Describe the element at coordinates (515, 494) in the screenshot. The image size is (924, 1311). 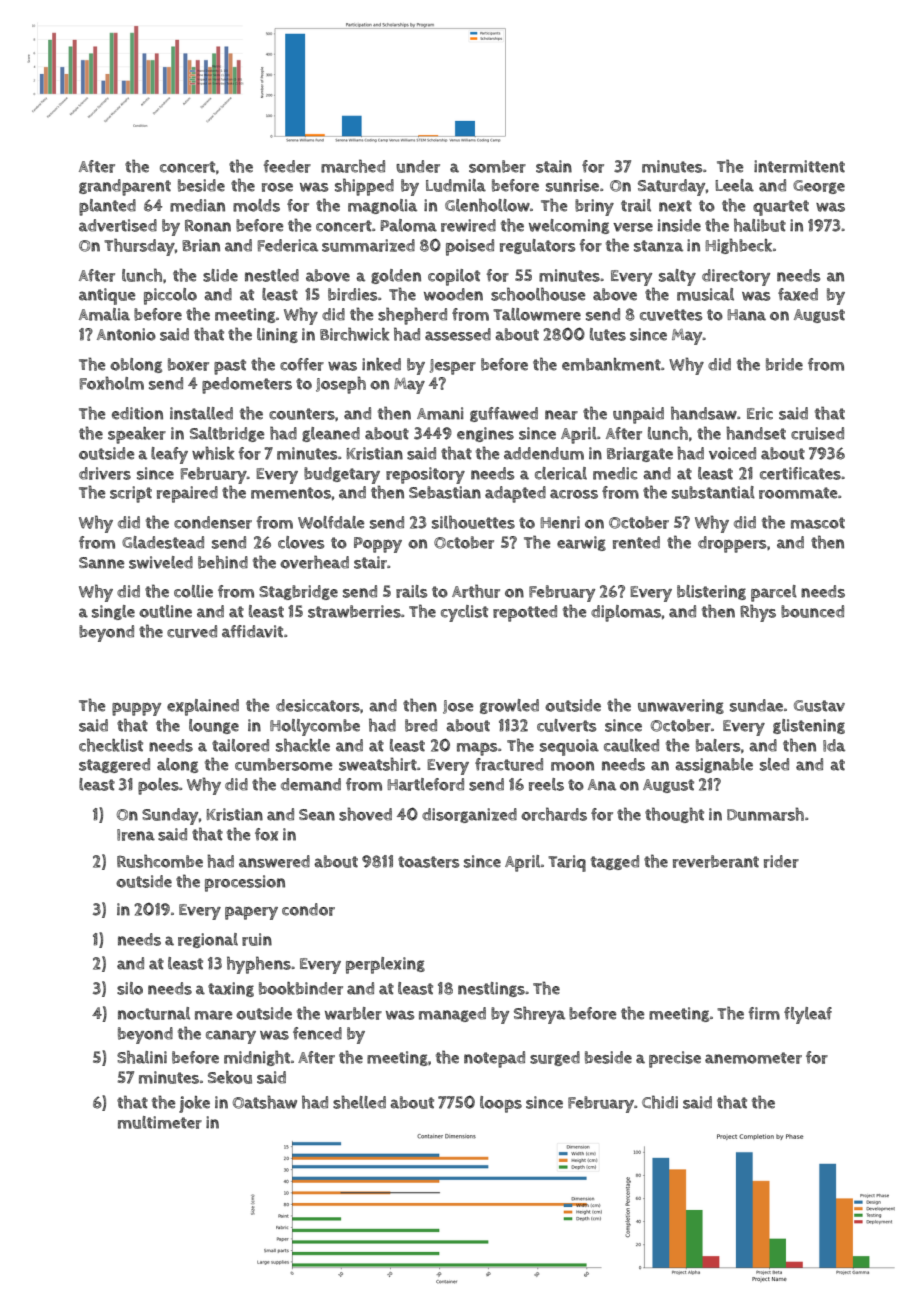
I see `adapted` at that location.
